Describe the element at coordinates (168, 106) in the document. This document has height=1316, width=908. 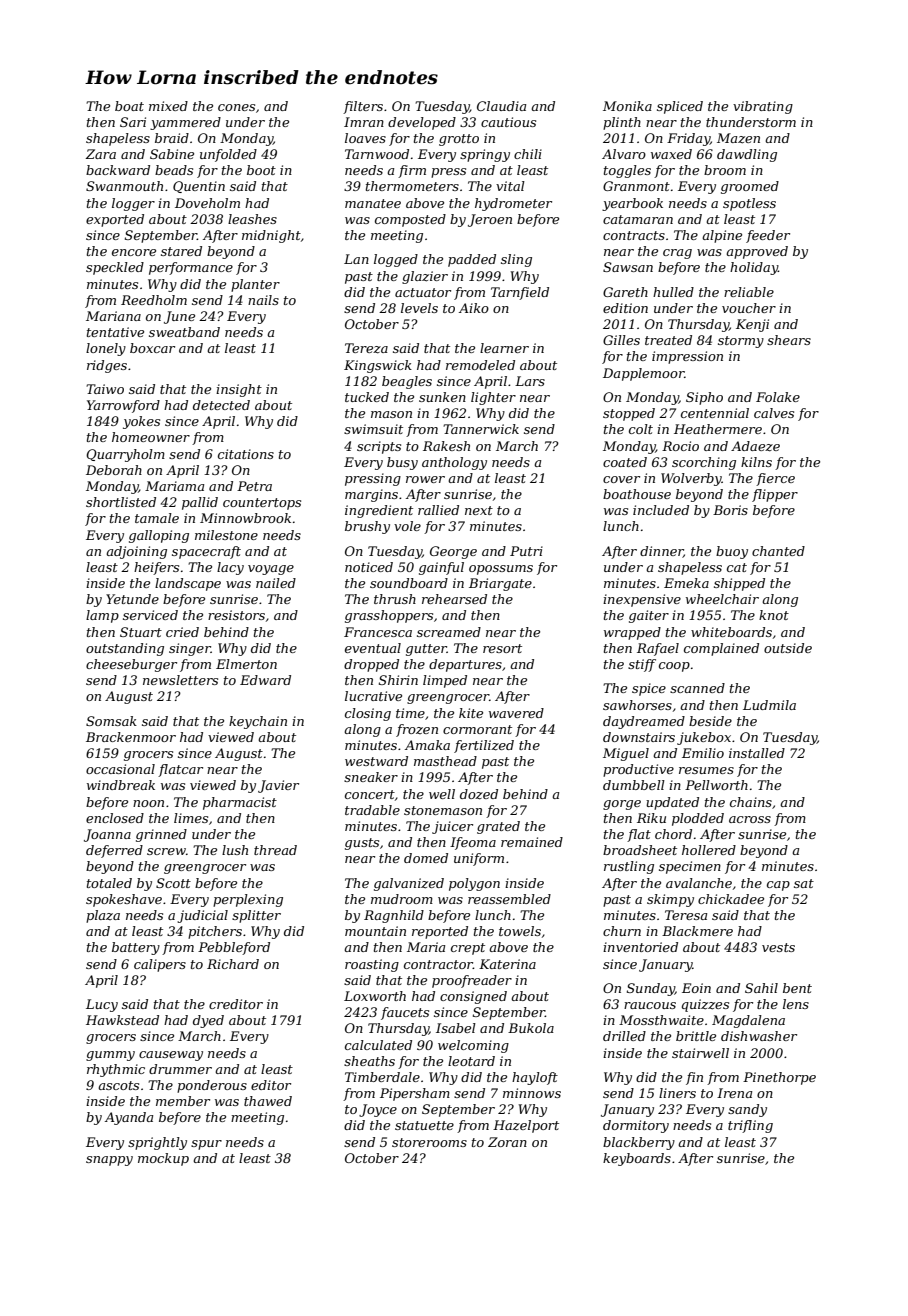
I see `mixed` at that location.
